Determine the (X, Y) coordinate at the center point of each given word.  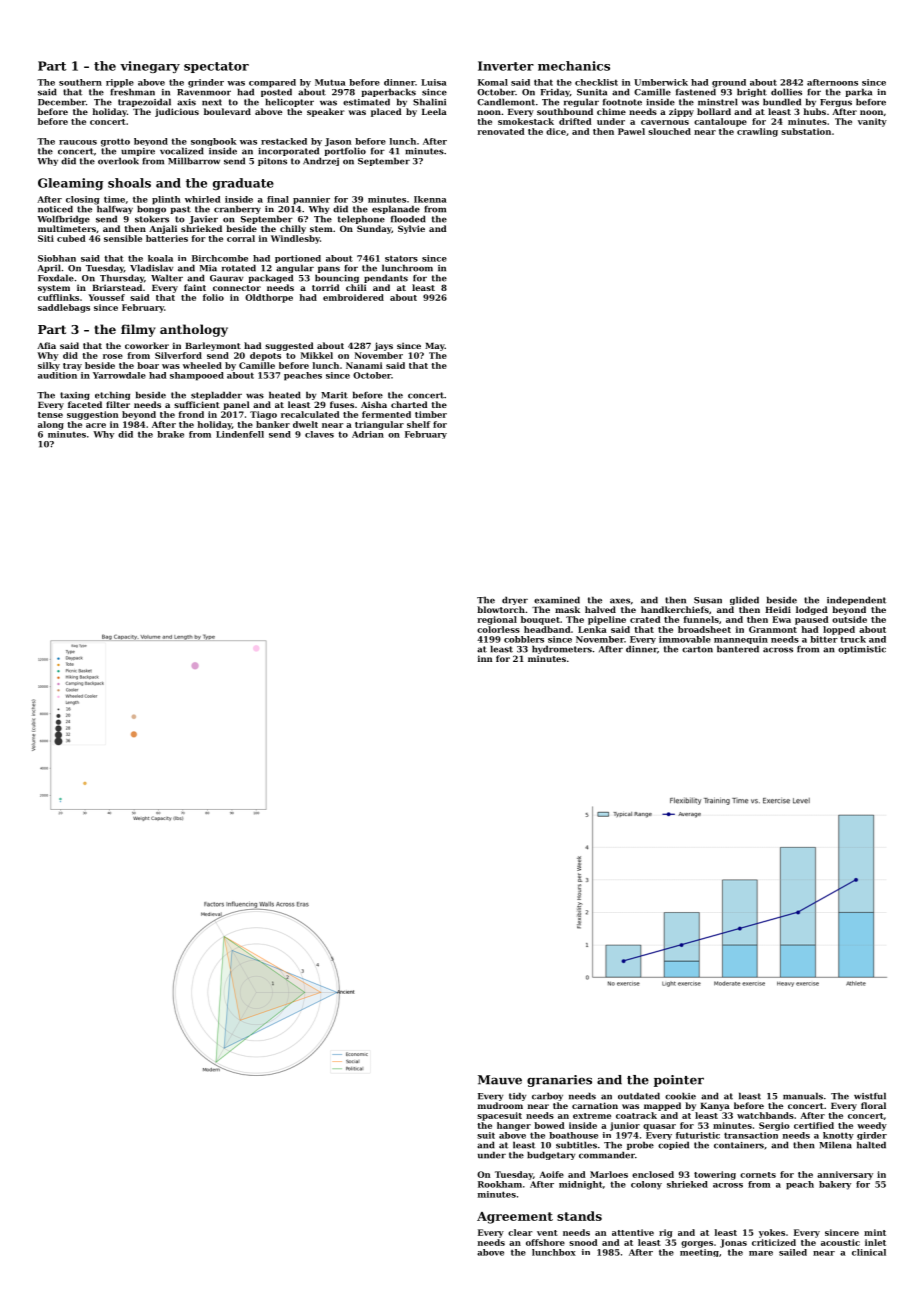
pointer (679, 1081)
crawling (757, 132)
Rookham (500, 1184)
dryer (515, 600)
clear (520, 1232)
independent (856, 600)
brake (170, 434)
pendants (386, 278)
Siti (46, 238)
